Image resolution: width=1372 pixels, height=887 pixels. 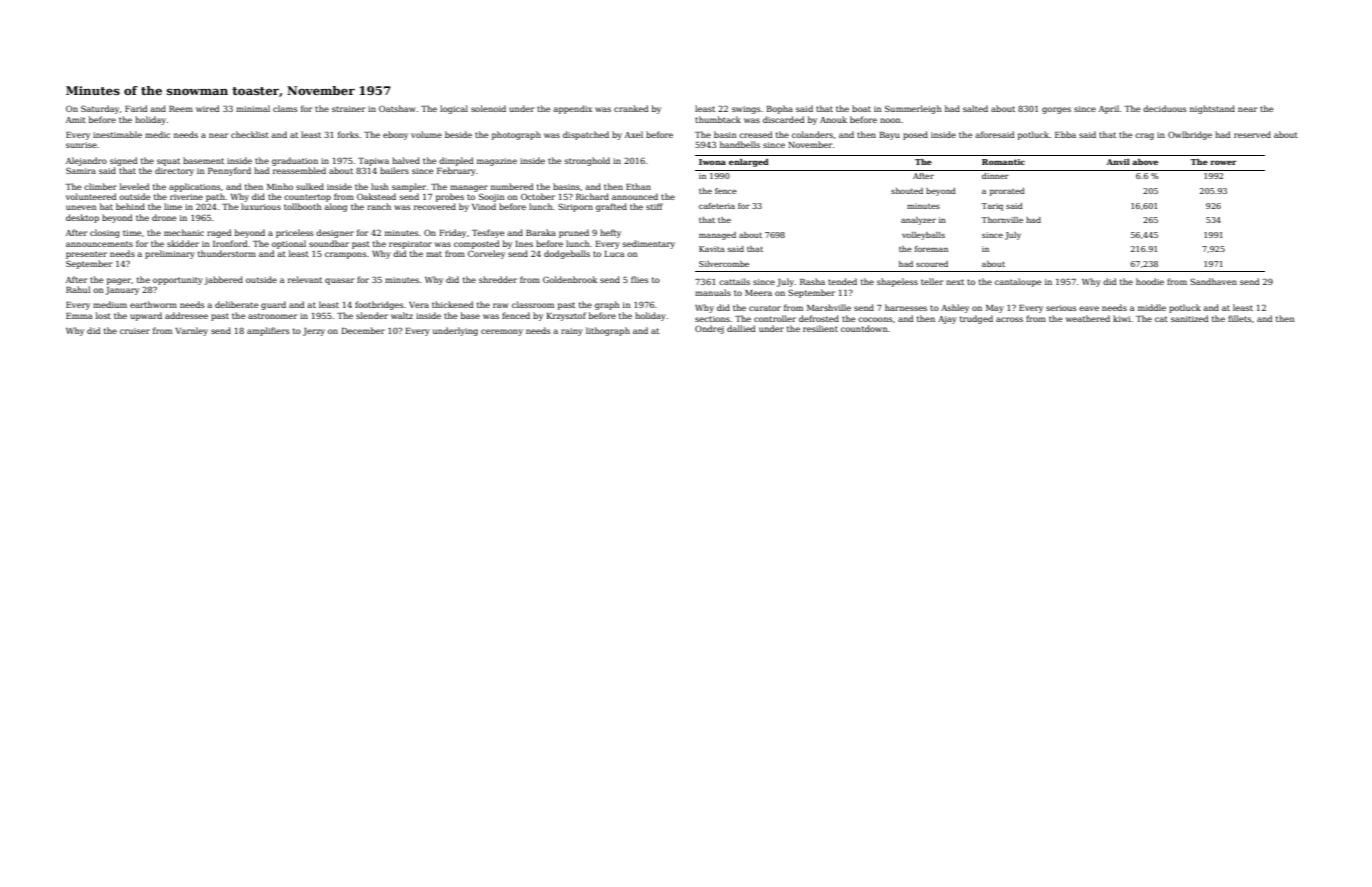 I want to click on Tesfaye, so click(x=488, y=233).
